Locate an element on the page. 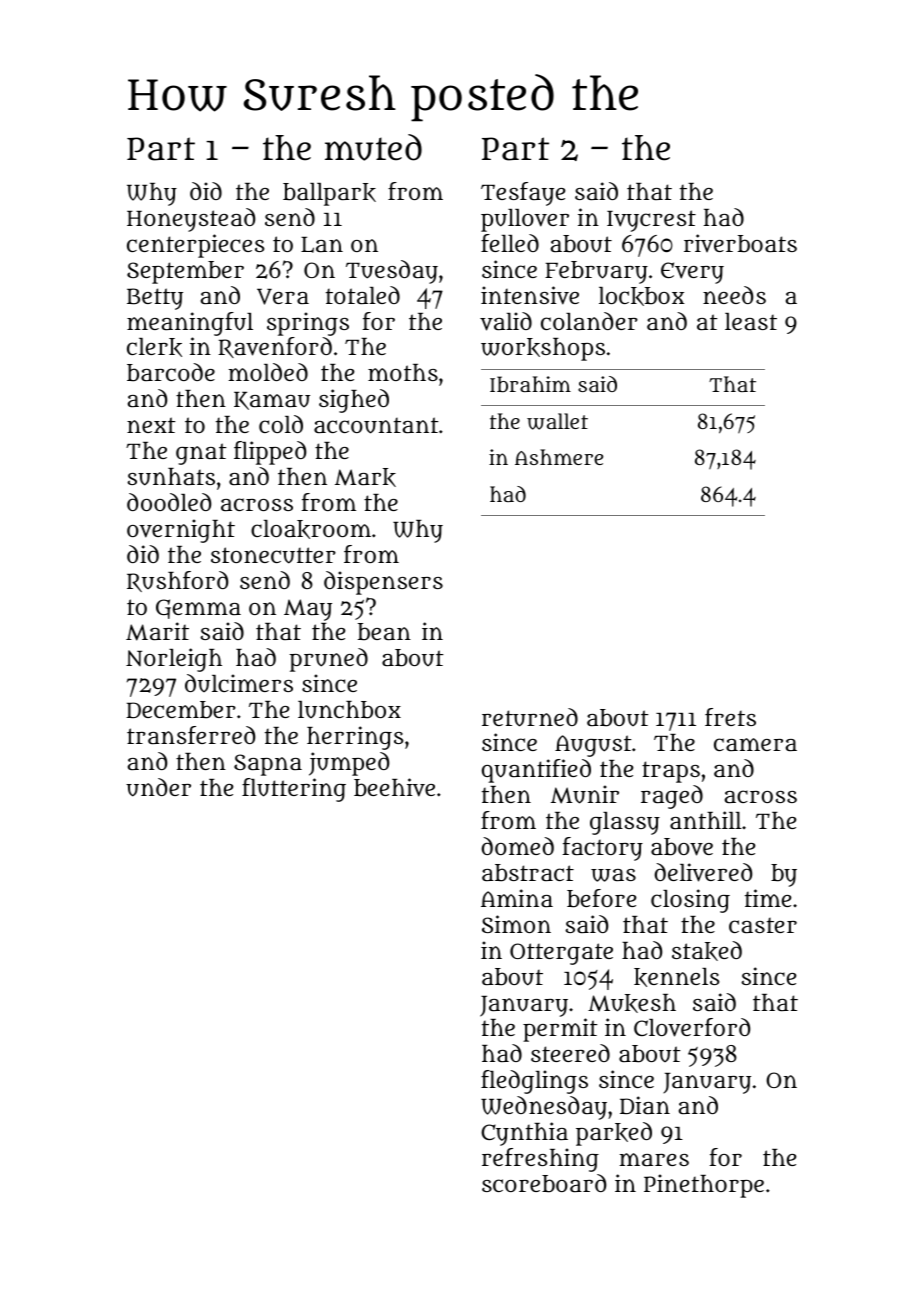 This document has height=1314, width=924. quantified is located at coordinates (536, 771).
